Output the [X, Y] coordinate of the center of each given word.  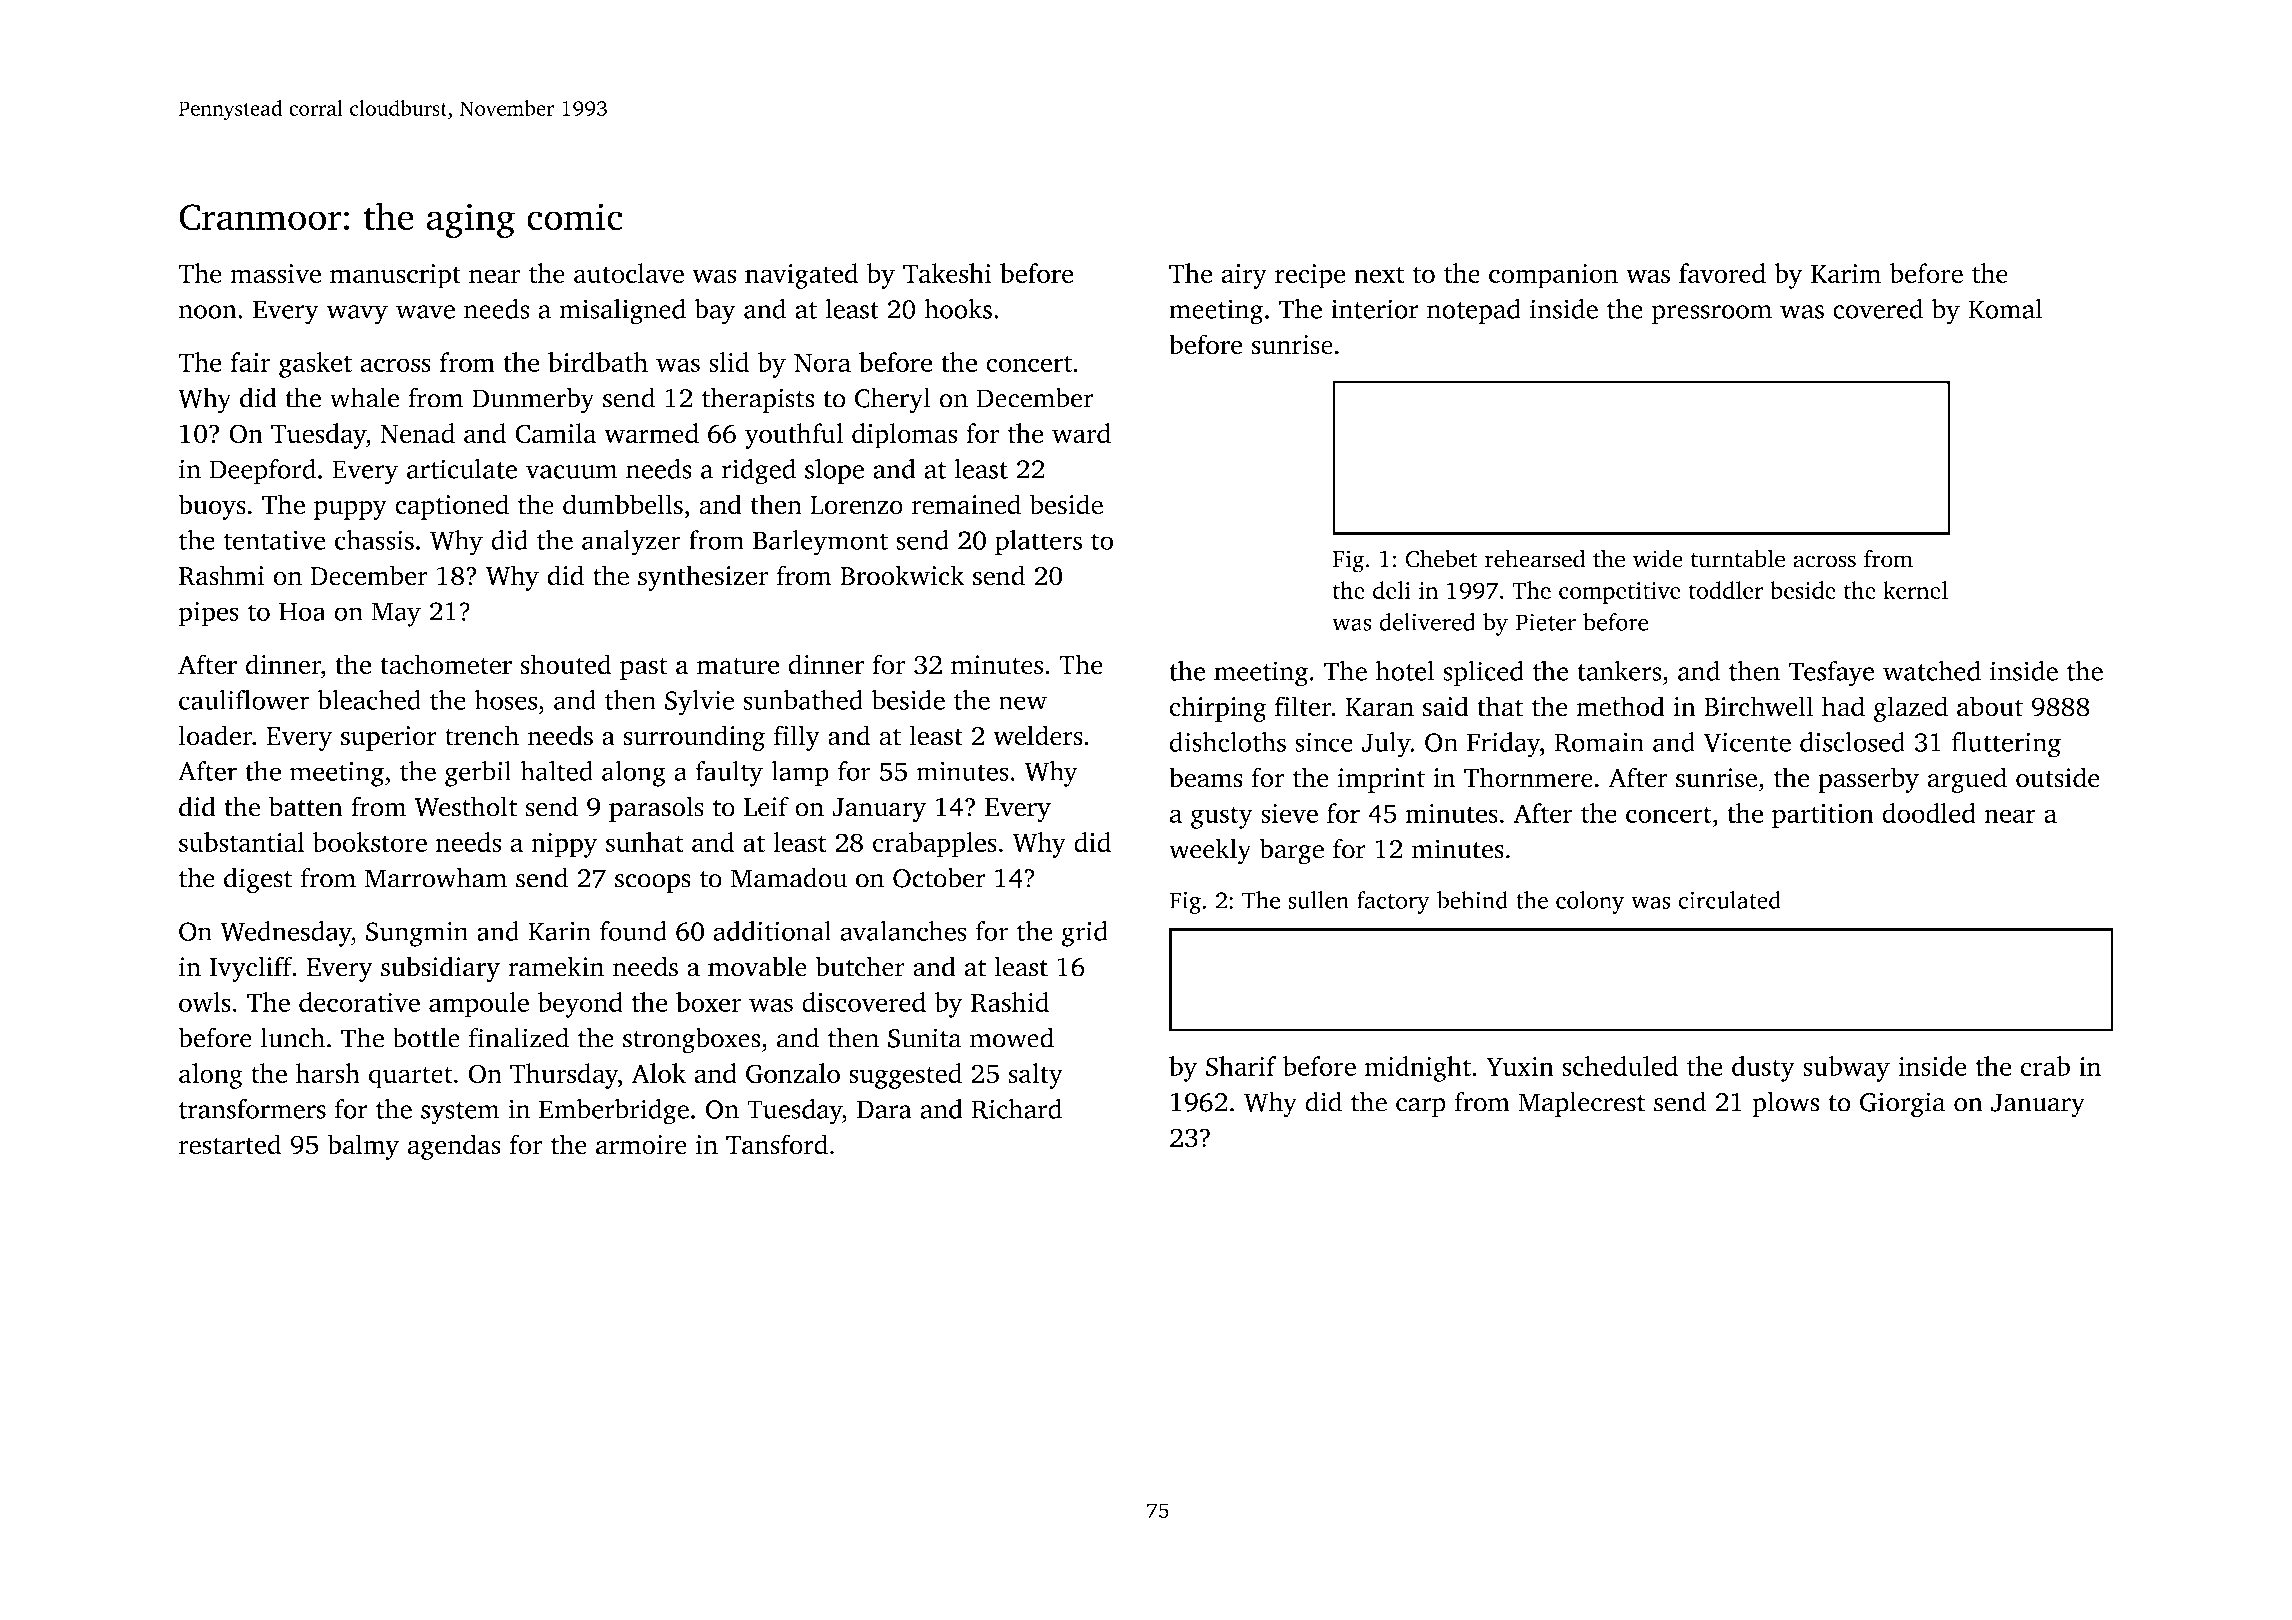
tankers [1619, 670]
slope [834, 472]
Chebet [1441, 558]
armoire [641, 1145]
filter [1303, 706]
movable [757, 966]
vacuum [572, 472]
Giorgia [1902, 1105]
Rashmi [222, 575]
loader [215, 735]
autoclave [629, 273]
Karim [1846, 273]
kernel [1915, 590]
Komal [2005, 308]
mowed [1012, 1037]
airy [1244, 276]
